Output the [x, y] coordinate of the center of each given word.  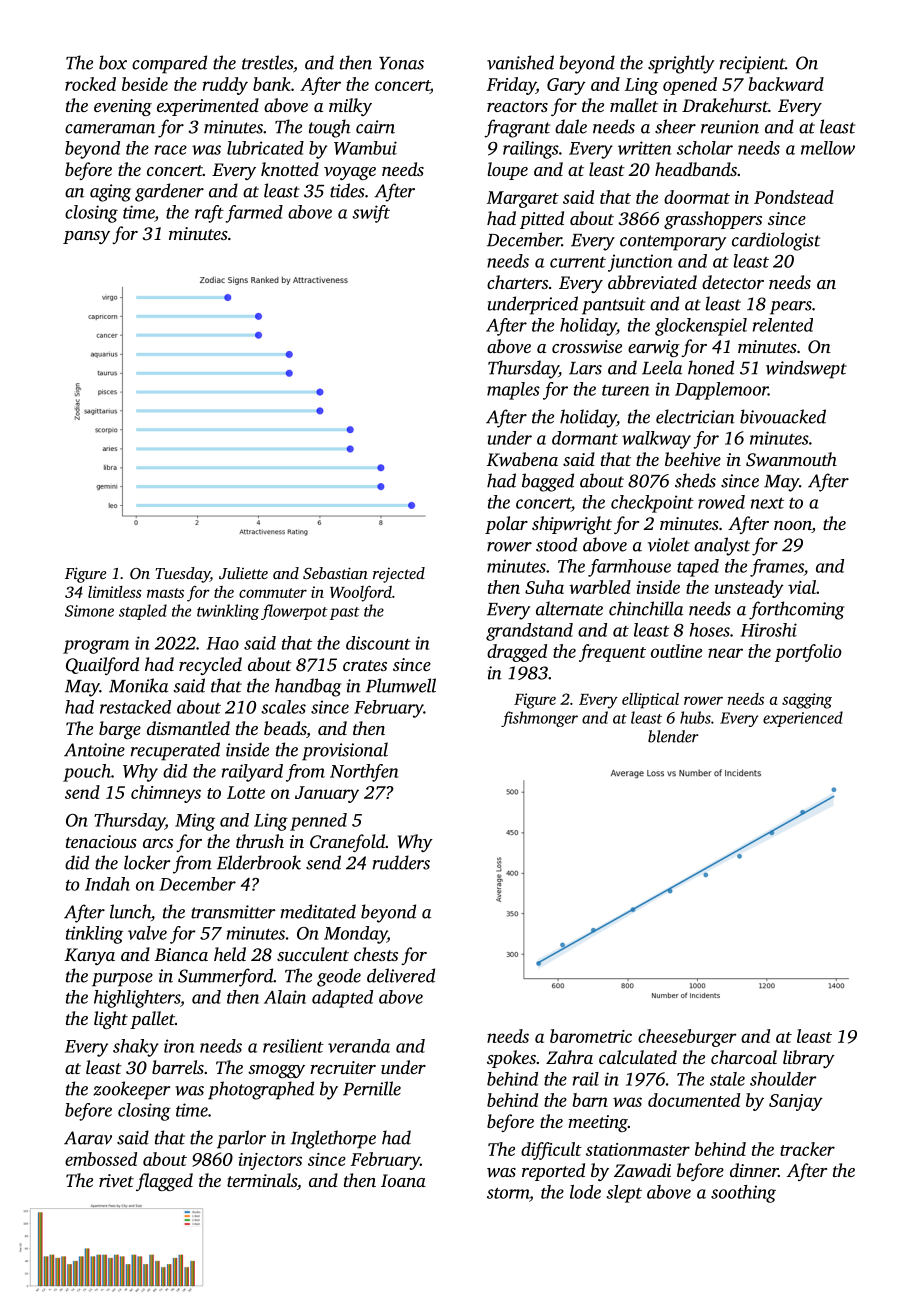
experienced [803, 719]
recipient [752, 65]
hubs [695, 717]
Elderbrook [259, 862]
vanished [520, 62]
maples [513, 391]
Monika [138, 685]
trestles [267, 62]
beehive [693, 459]
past [345, 613]
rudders [401, 862]
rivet [116, 1180]
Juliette [243, 573]
